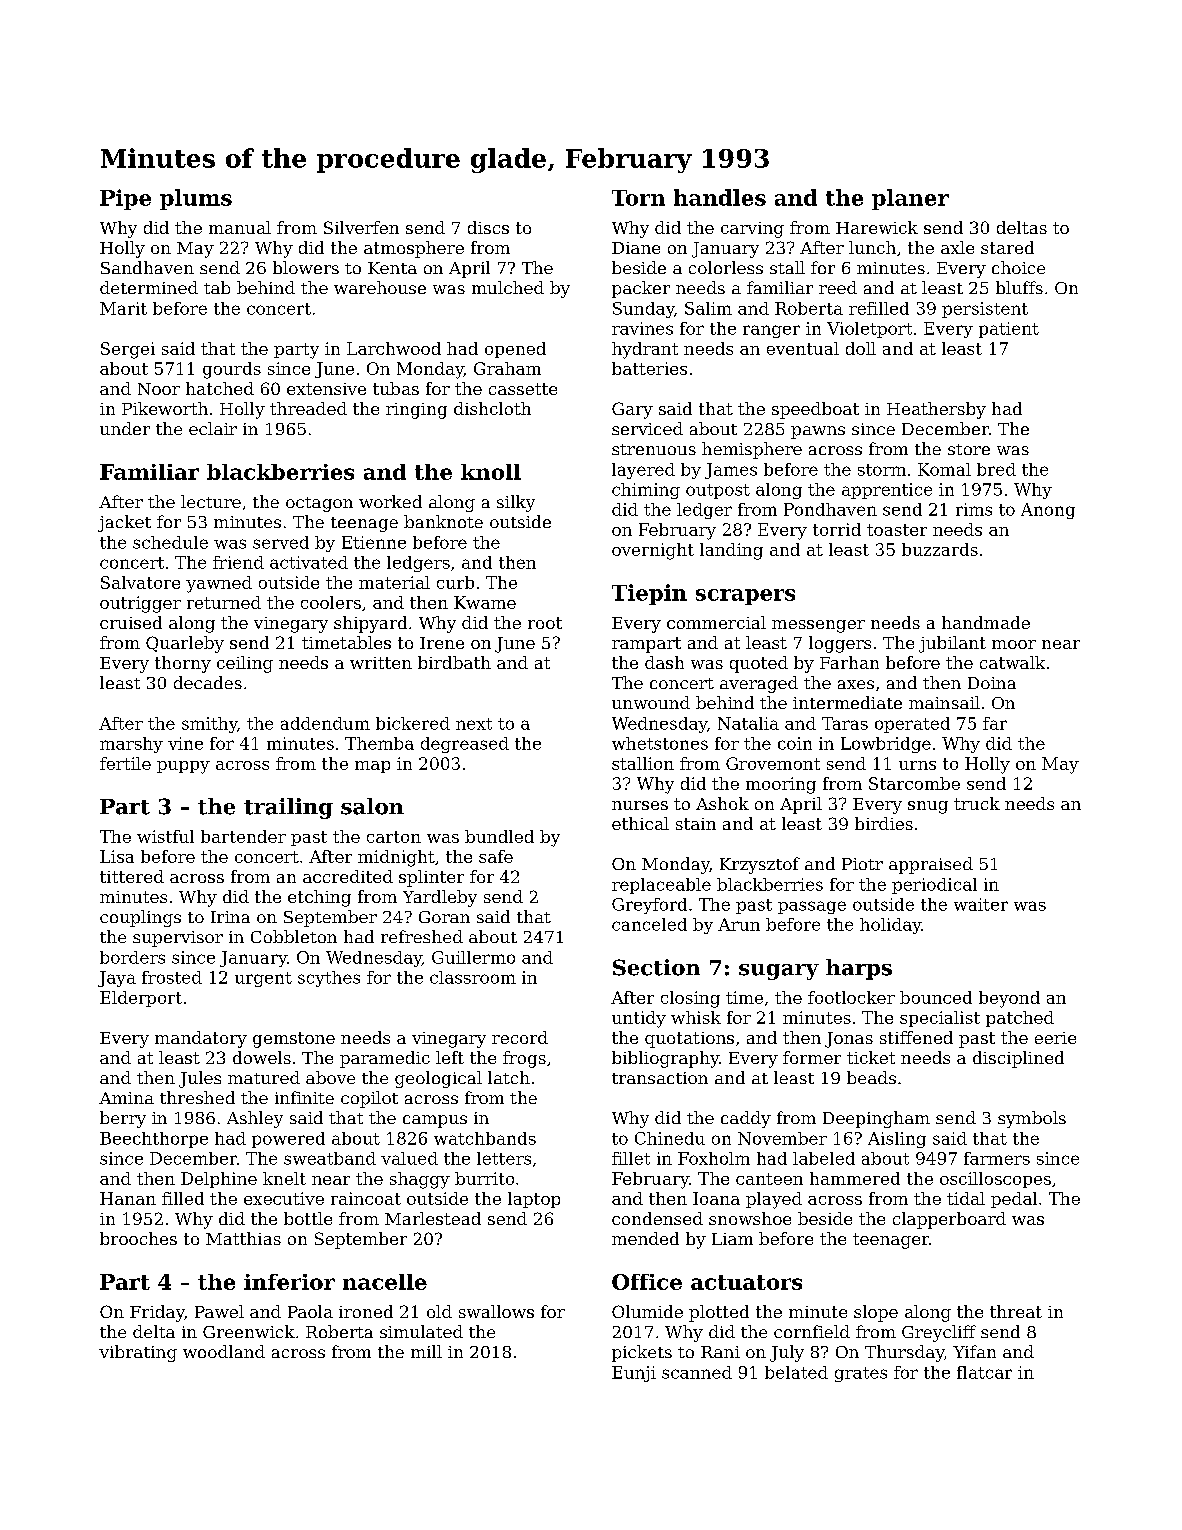  What do you see at coordinates (992, 683) in the page?
I see `Doina` at bounding box center [992, 683].
